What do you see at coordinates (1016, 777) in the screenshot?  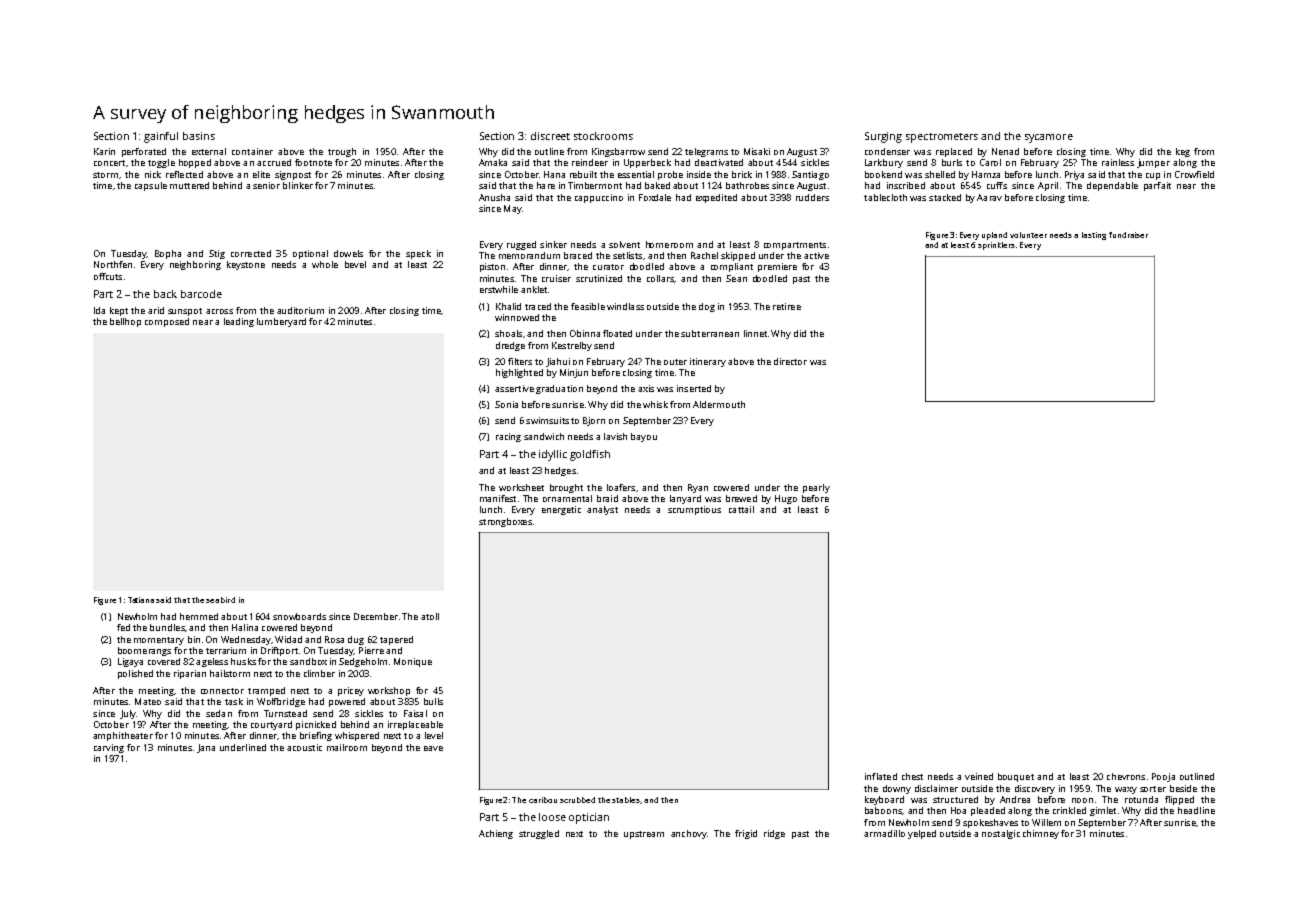 I see `bouquet` at bounding box center [1016, 777].
